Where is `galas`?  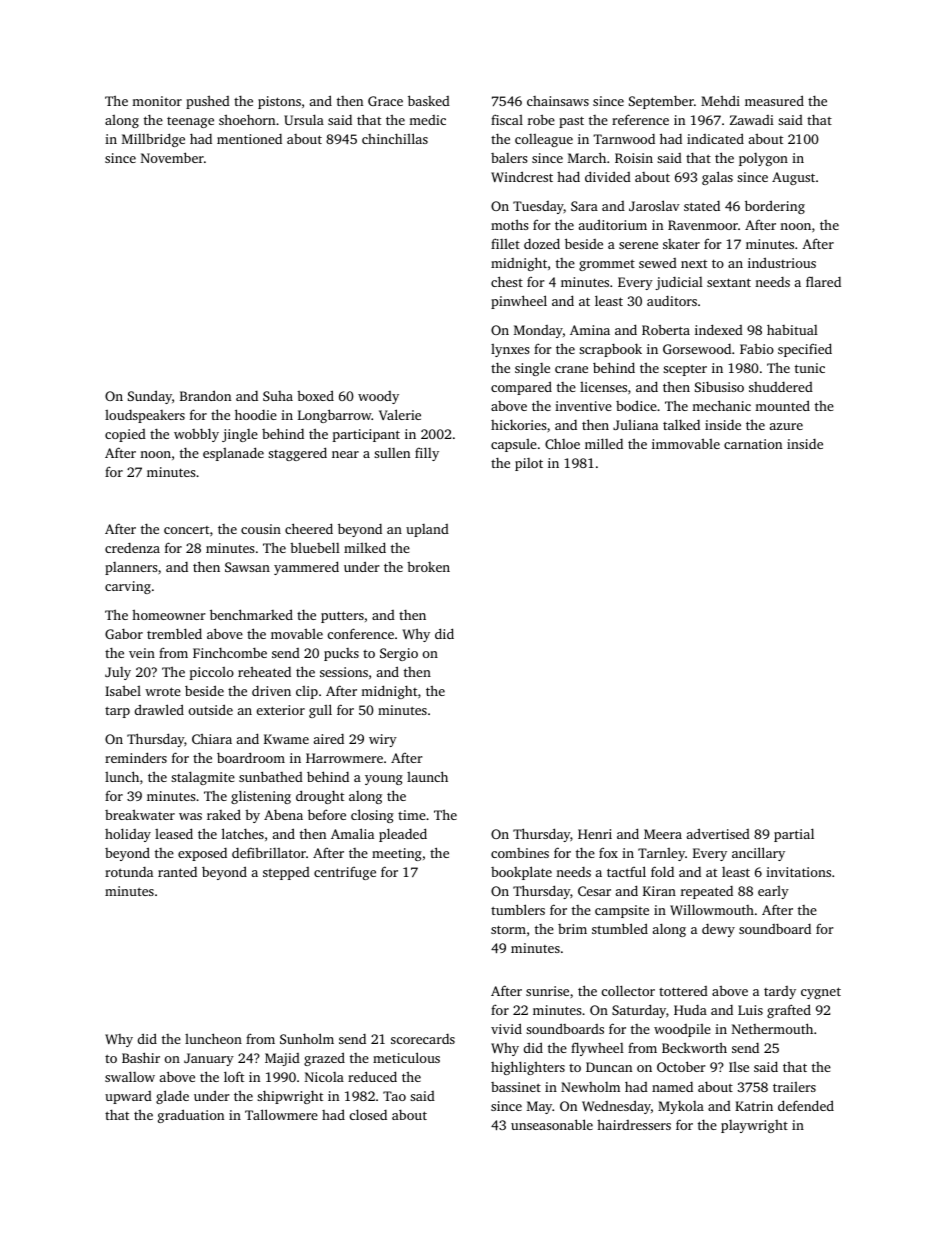
galas is located at coordinates (717, 178).
